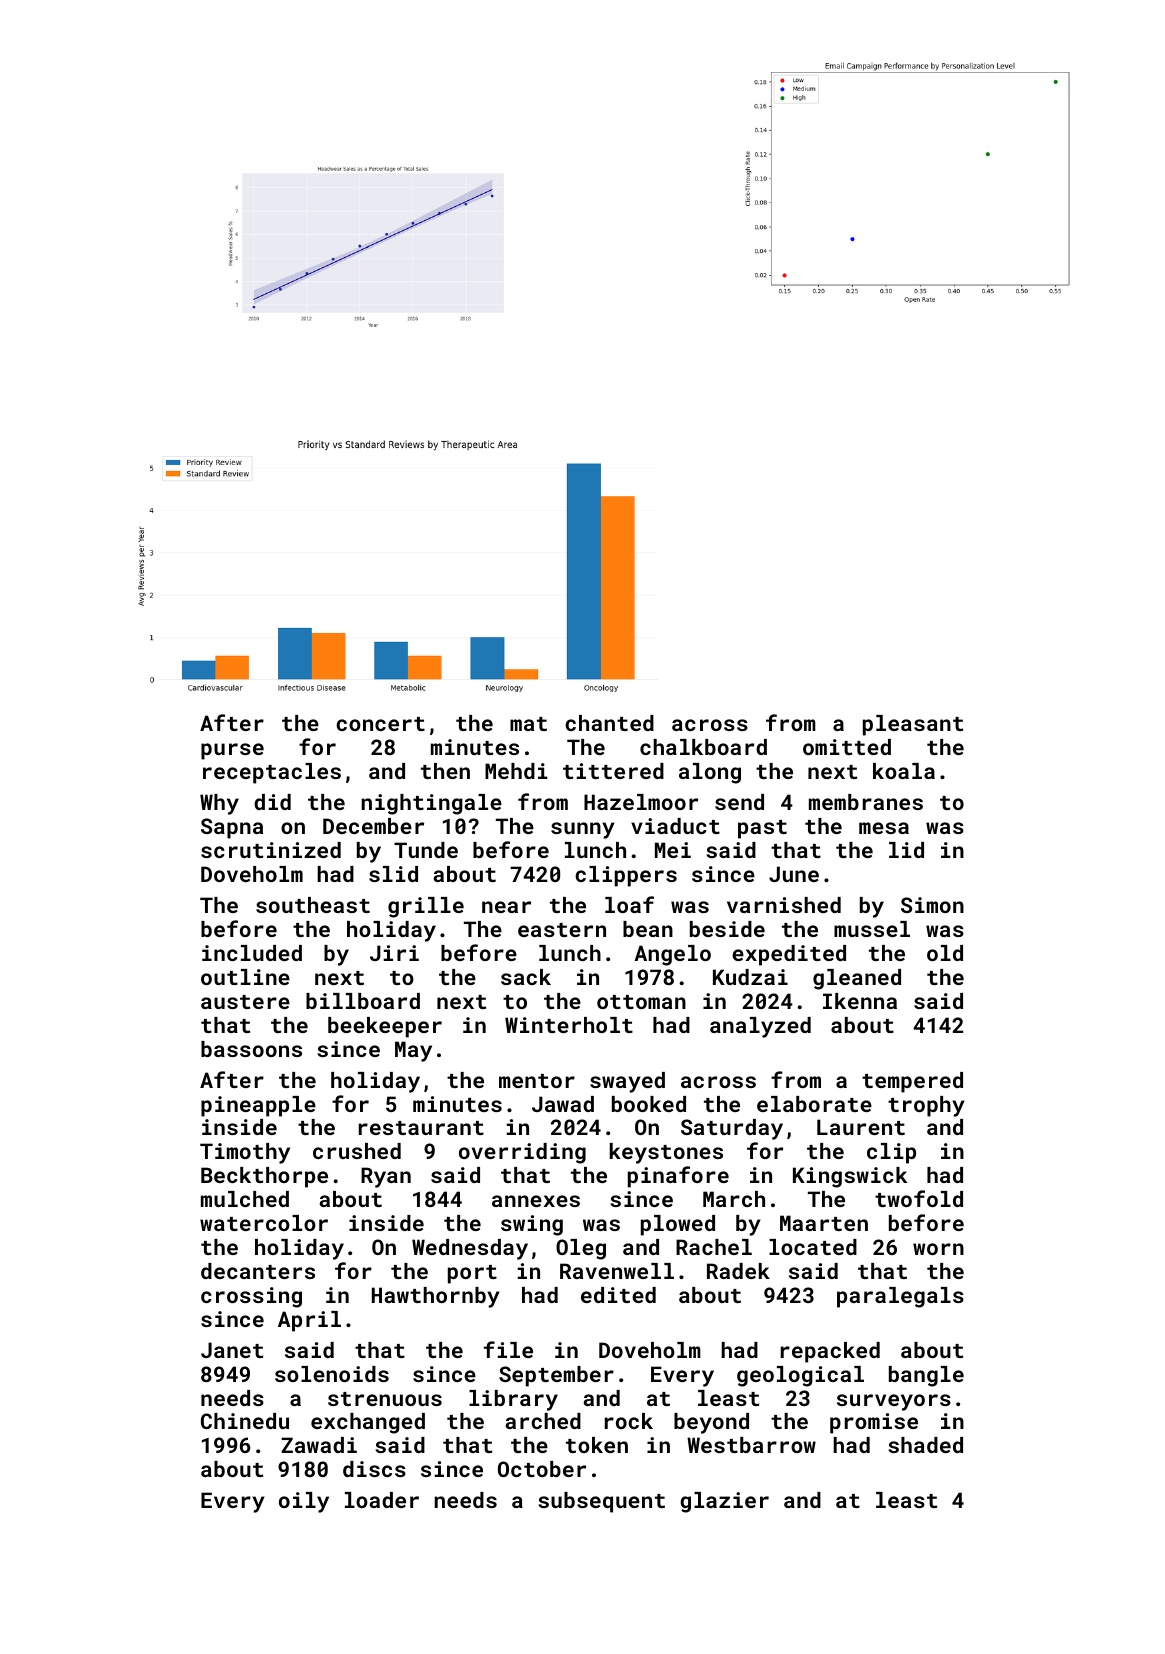 Image resolution: width=1165 pixels, height=1654 pixels. I want to click on shaded, so click(925, 1445).
